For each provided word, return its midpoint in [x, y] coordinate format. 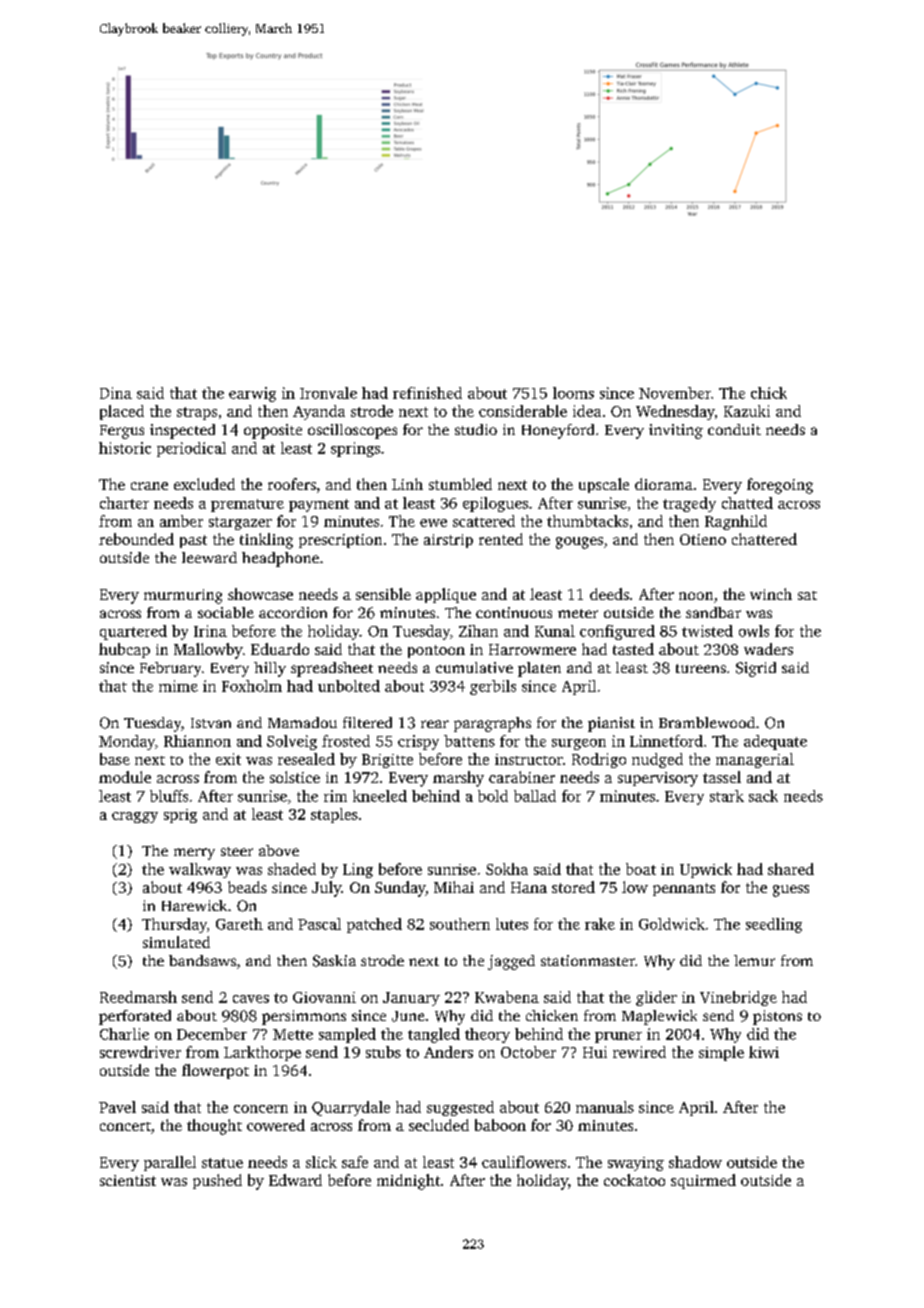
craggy [135, 817]
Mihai [454, 887]
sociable [226, 612]
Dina [116, 393]
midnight [408, 1182]
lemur [754, 960]
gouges [579, 543]
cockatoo [634, 1180]
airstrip [448, 541]
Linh [407, 484]
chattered [764, 539]
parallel [170, 1163]
